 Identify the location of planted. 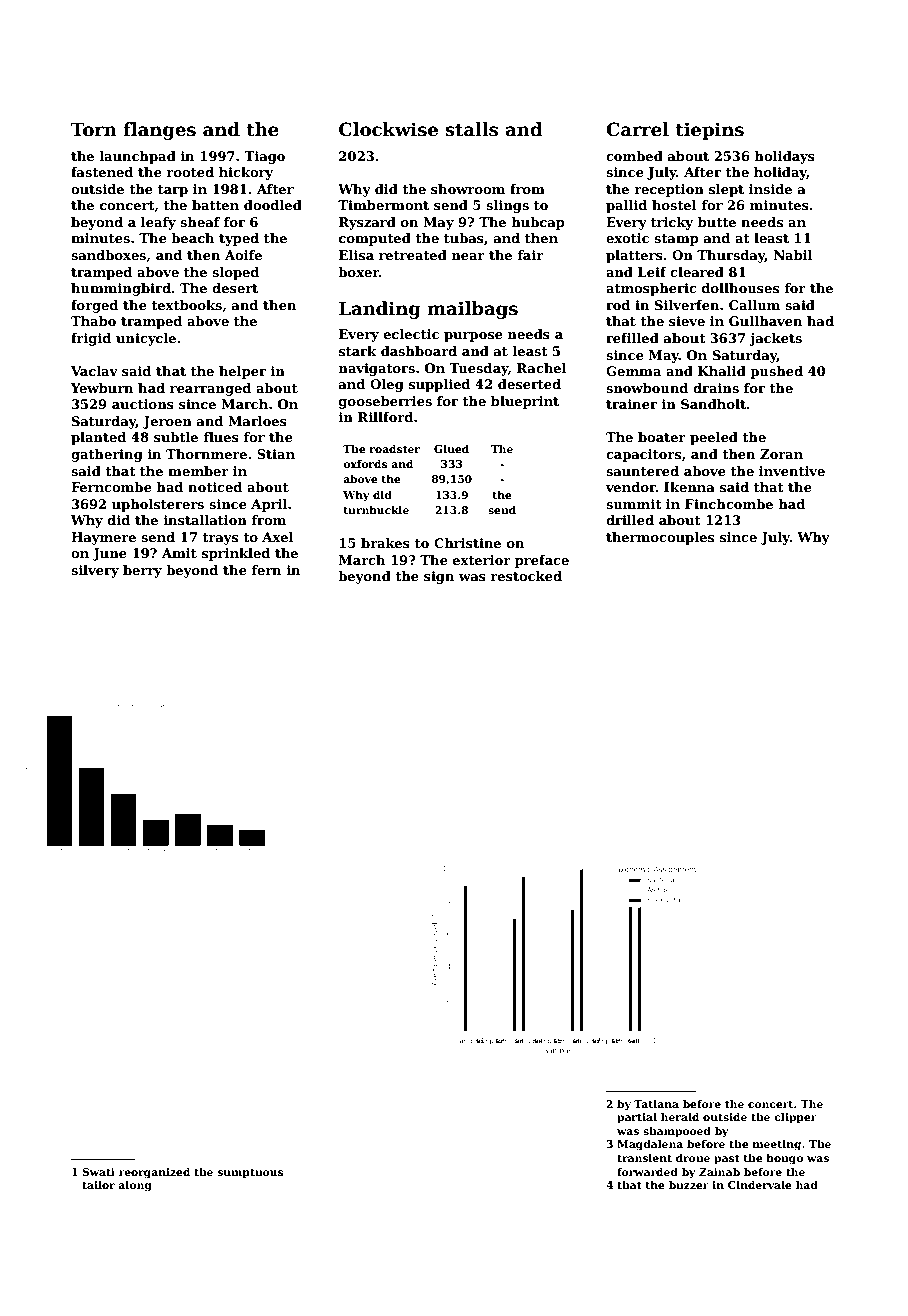
(98, 438).
